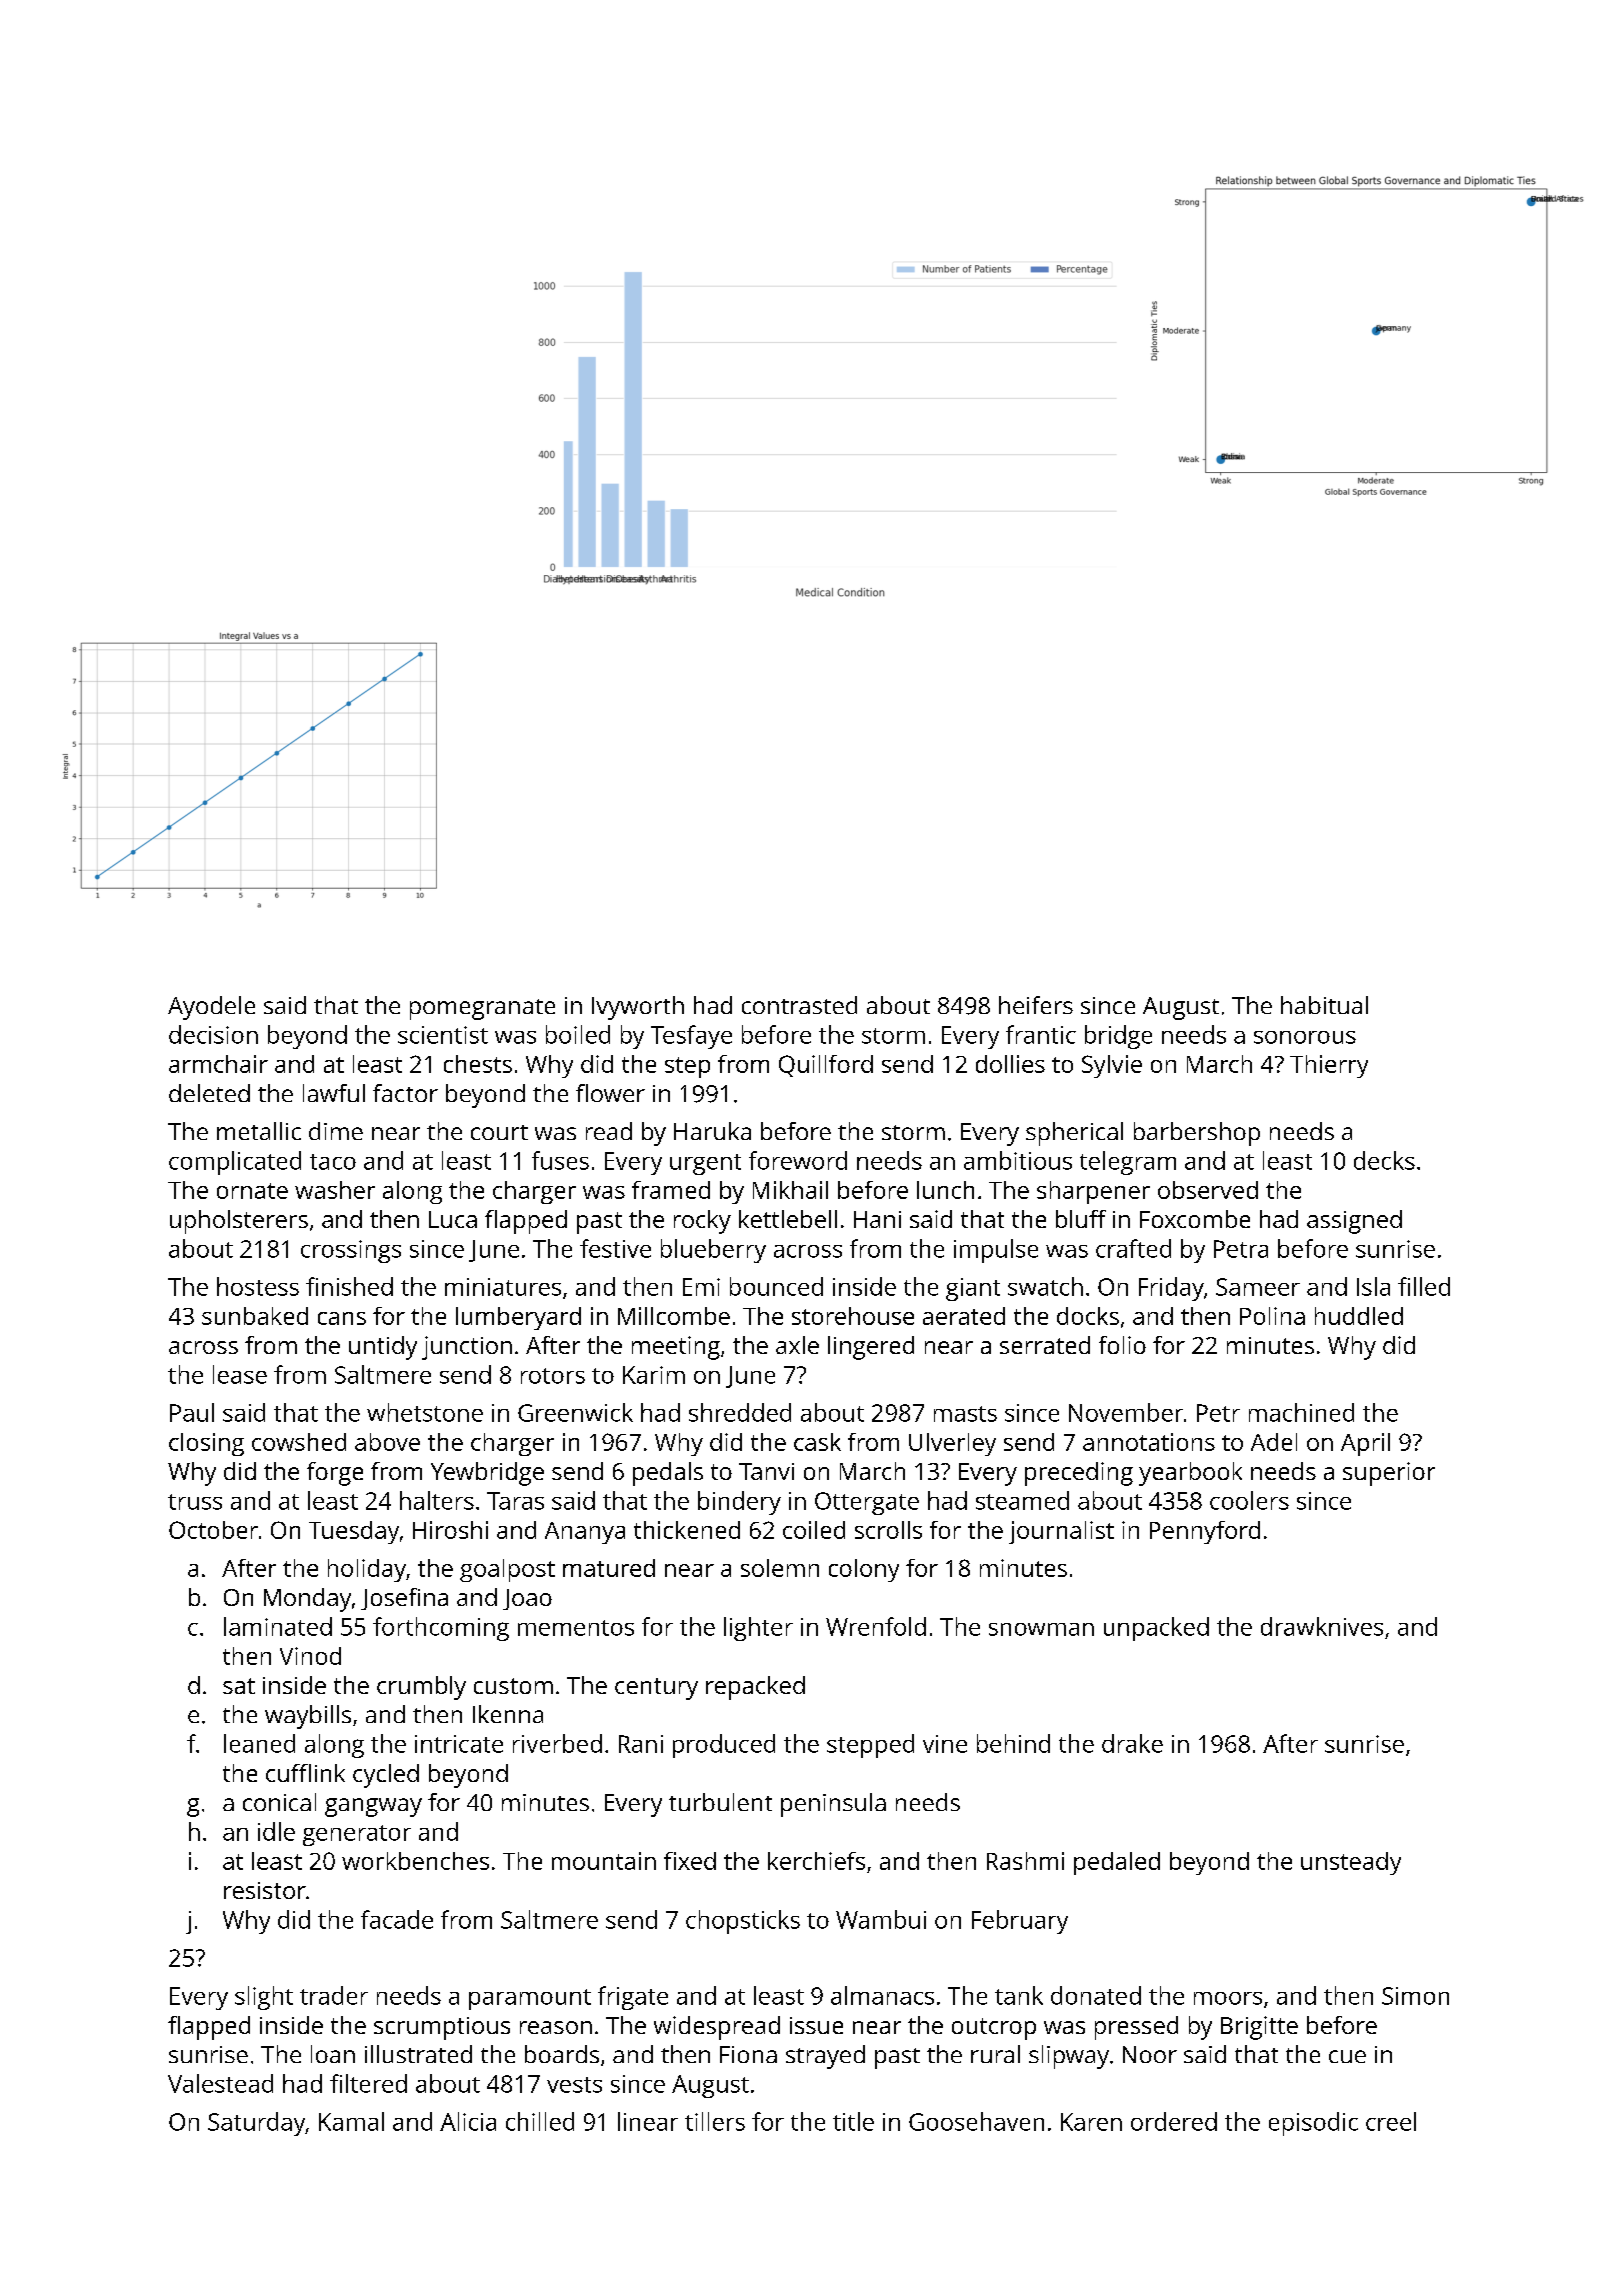  What do you see at coordinates (1061, 1532) in the screenshot?
I see `journalist` at bounding box center [1061, 1532].
